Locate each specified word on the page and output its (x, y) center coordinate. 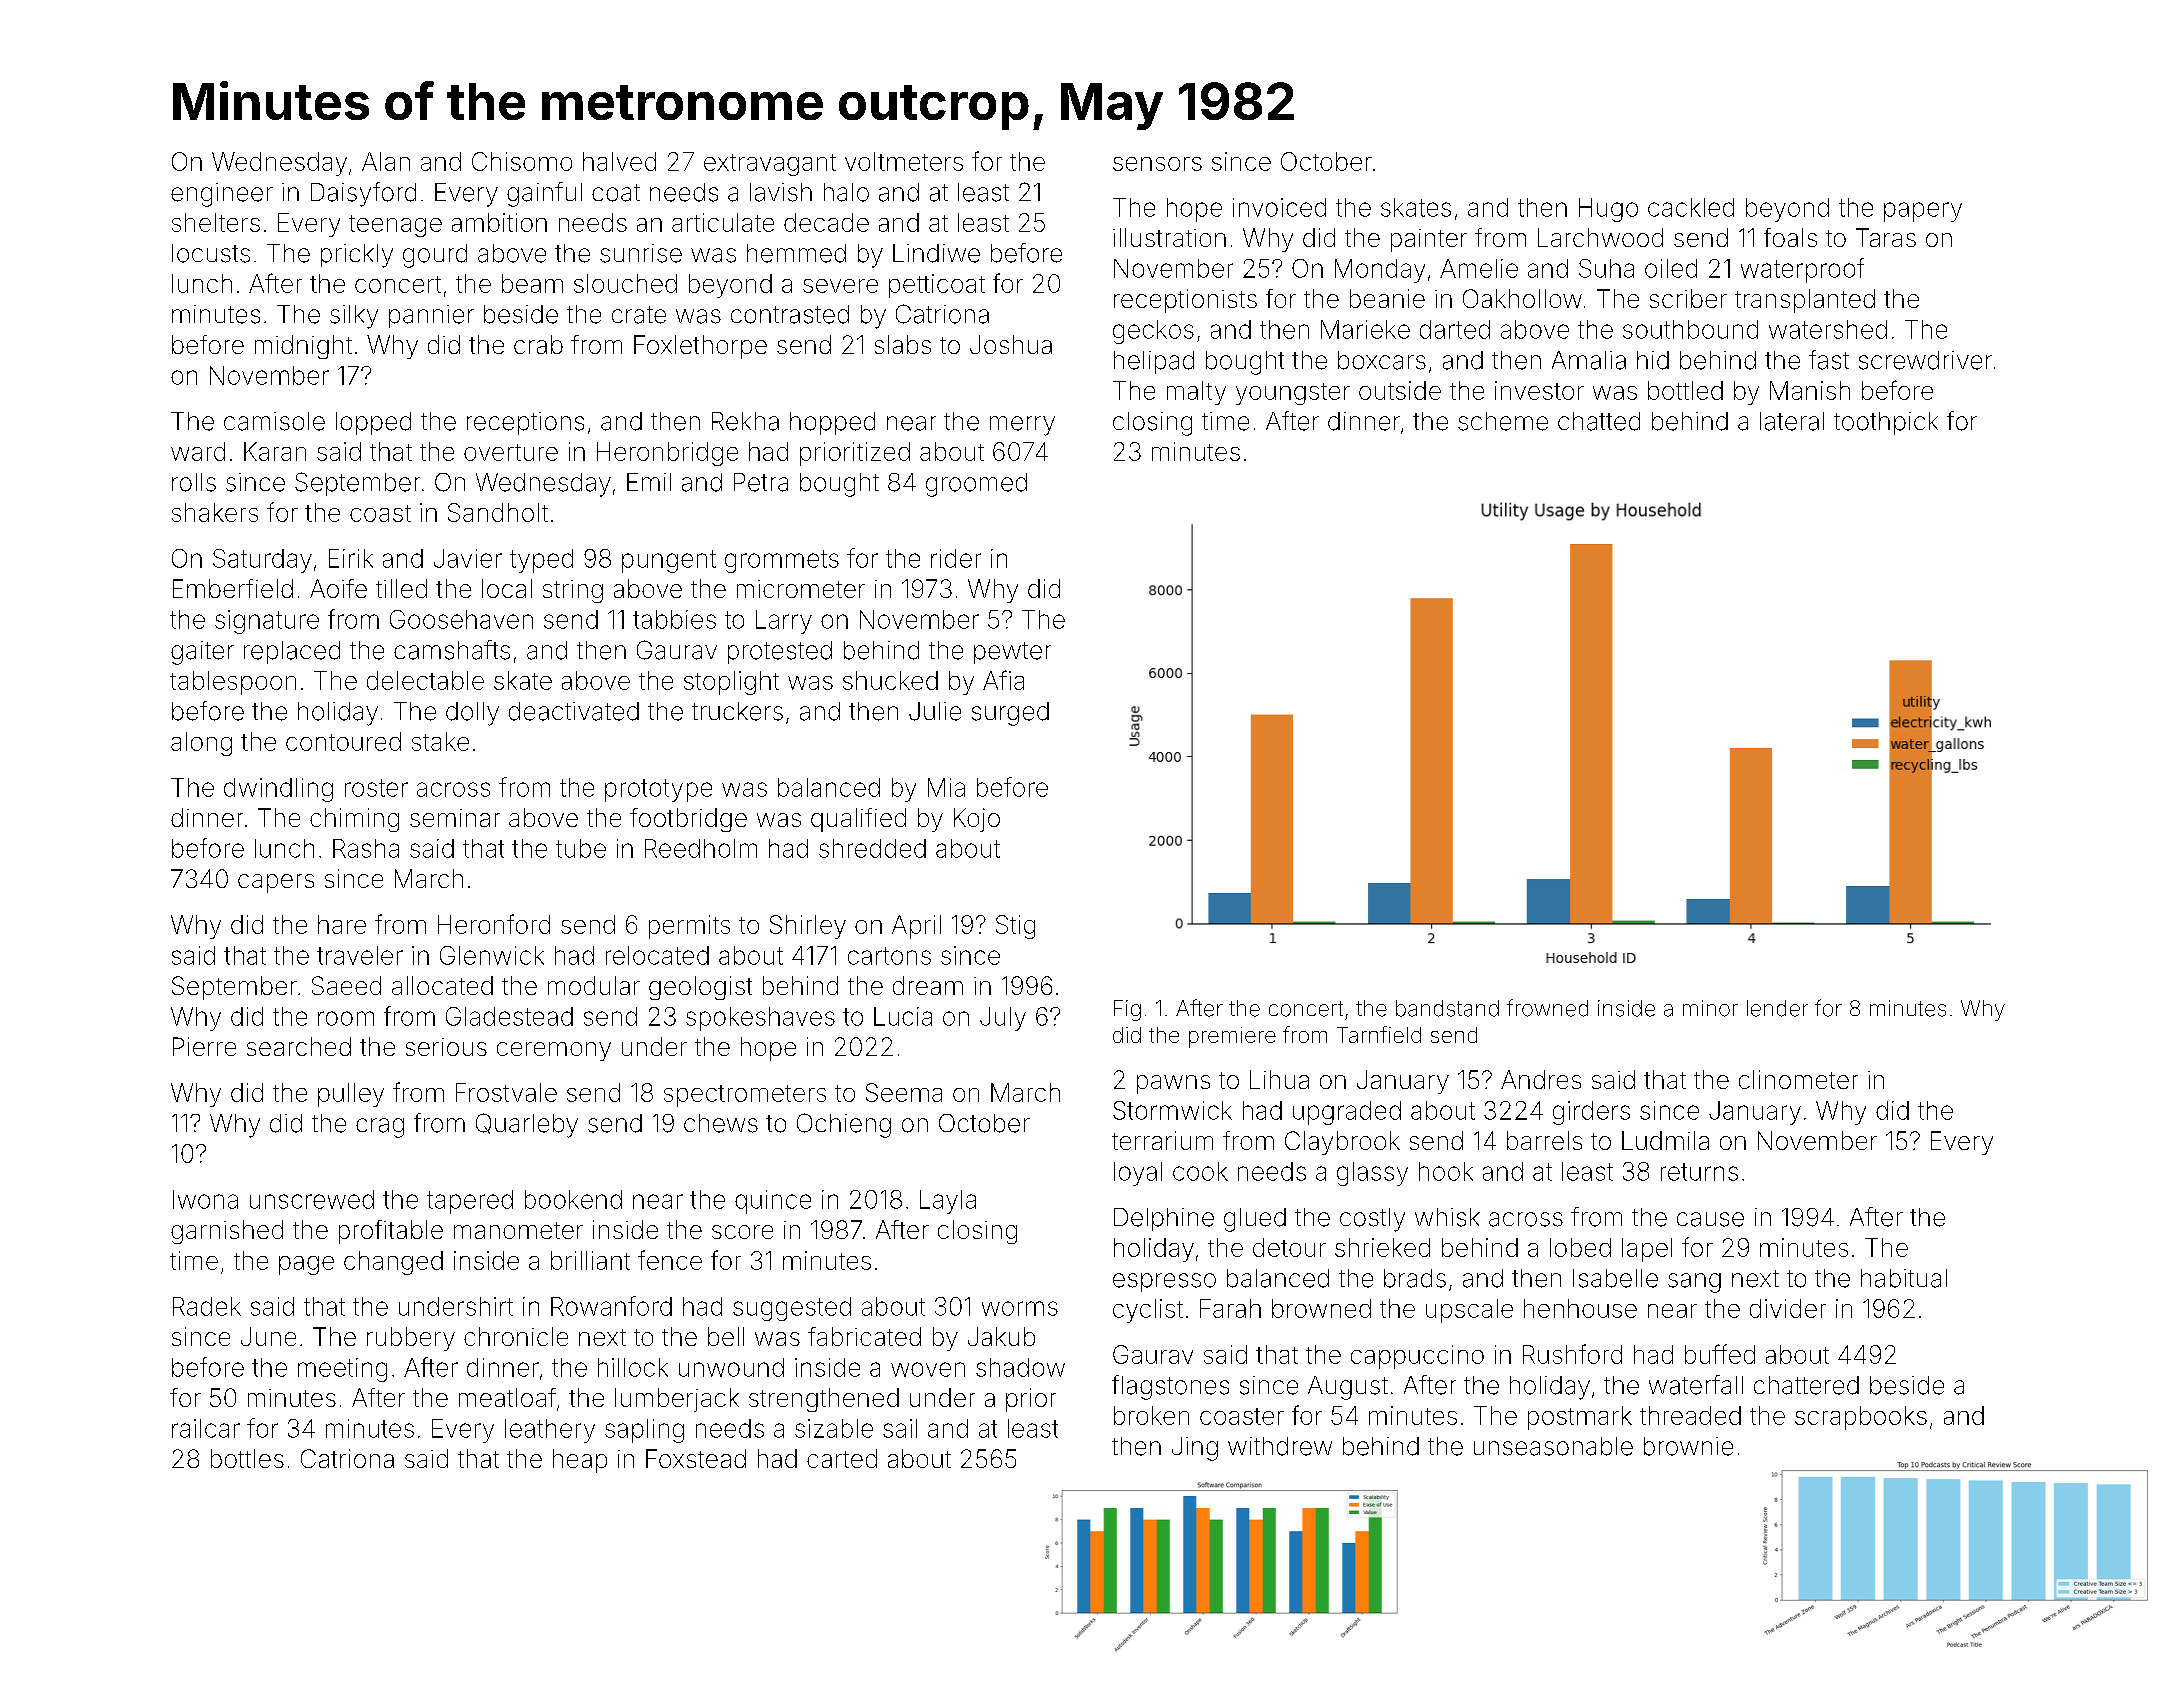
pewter (1012, 653)
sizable (834, 1428)
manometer (518, 1230)
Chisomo (522, 161)
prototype (658, 790)
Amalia (1589, 360)
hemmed (796, 253)
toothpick (1886, 423)
